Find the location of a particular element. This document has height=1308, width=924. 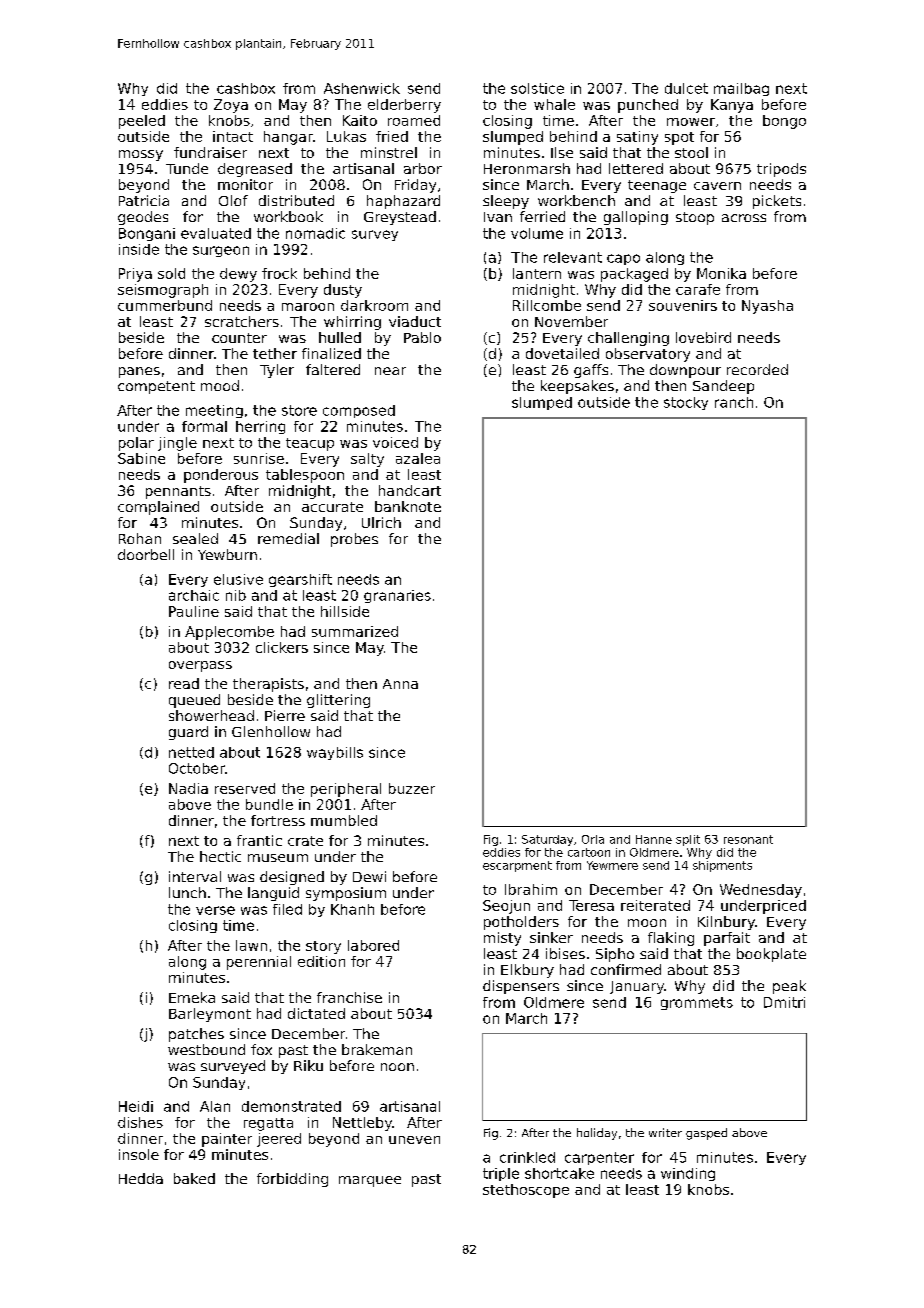

recorded is located at coordinates (757, 369).
